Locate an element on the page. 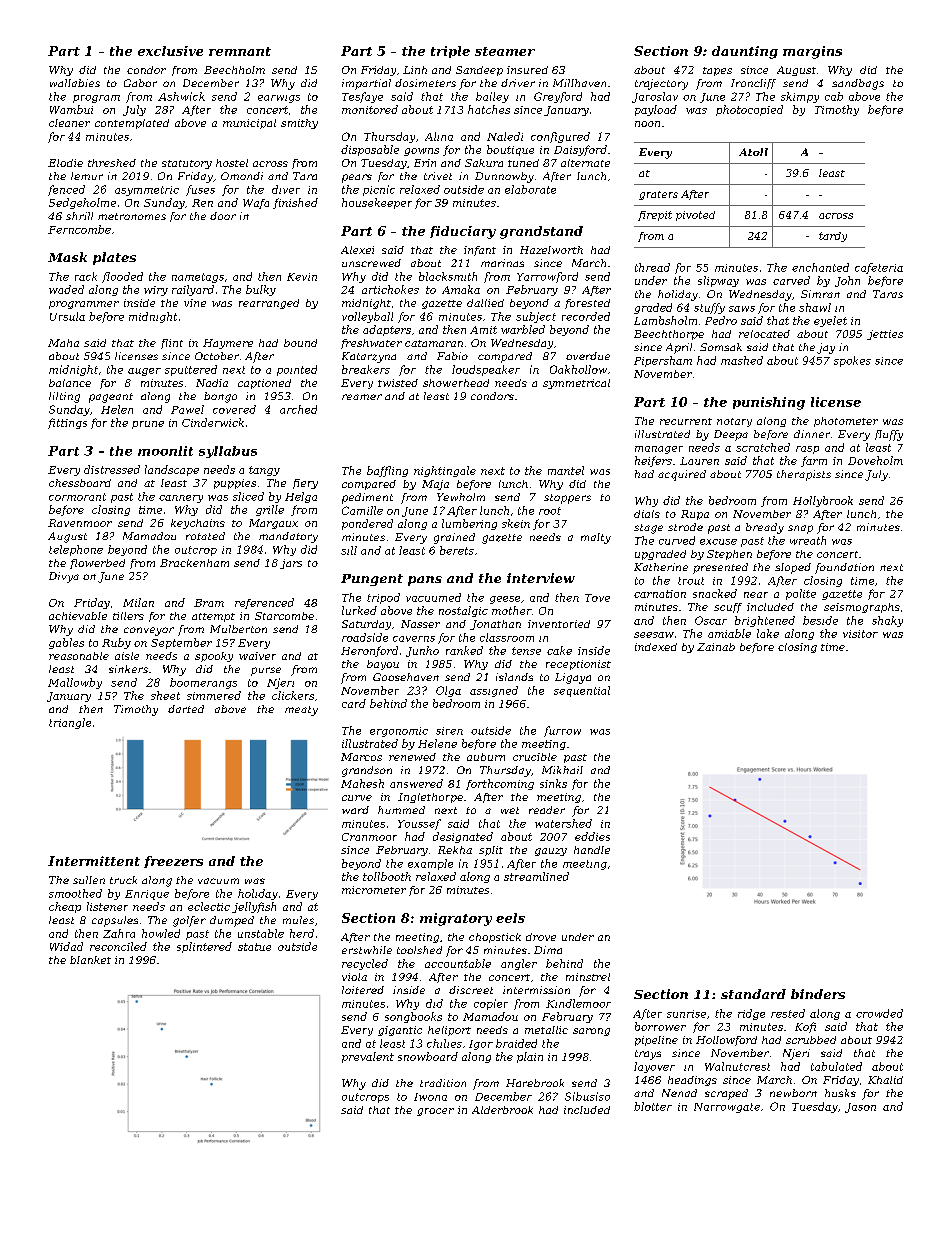 The height and width of the page is (1233, 952). triple is located at coordinates (450, 52).
